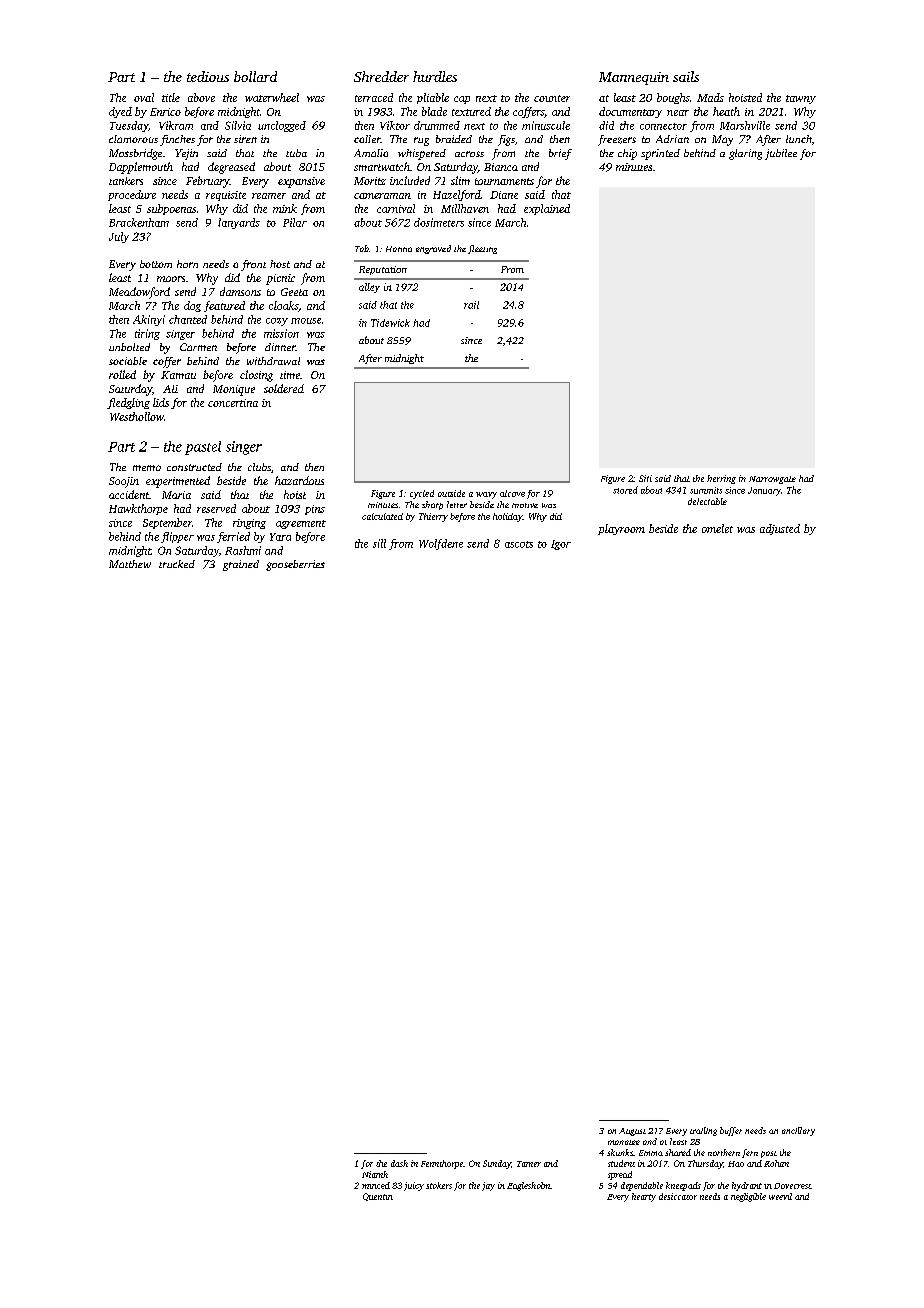 This screenshot has height=1308, width=924. What do you see at coordinates (272, 97) in the screenshot?
I see `waterwheel` at bounding box center [272, 97].
